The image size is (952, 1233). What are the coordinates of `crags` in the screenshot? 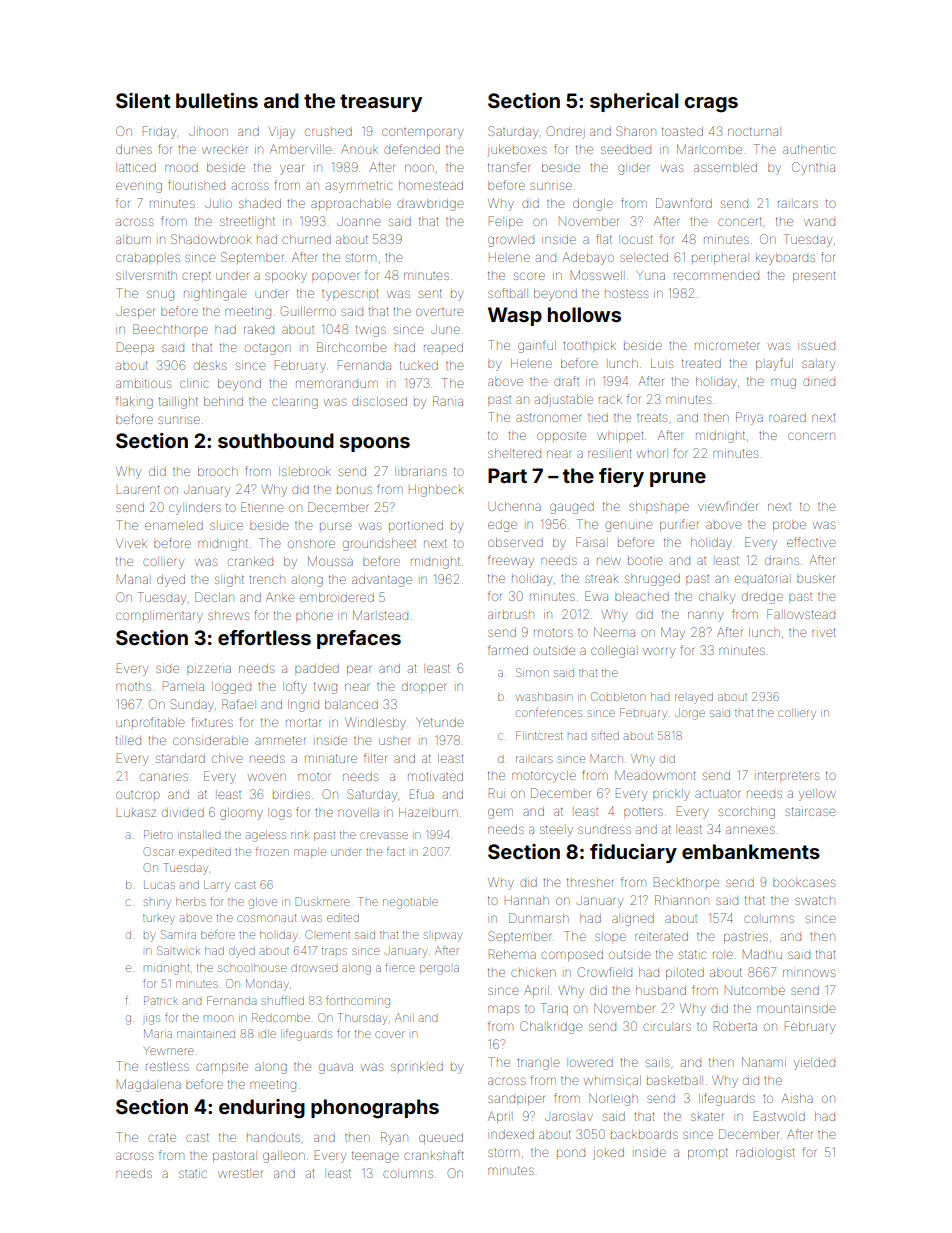 It's located at (711, 105).
